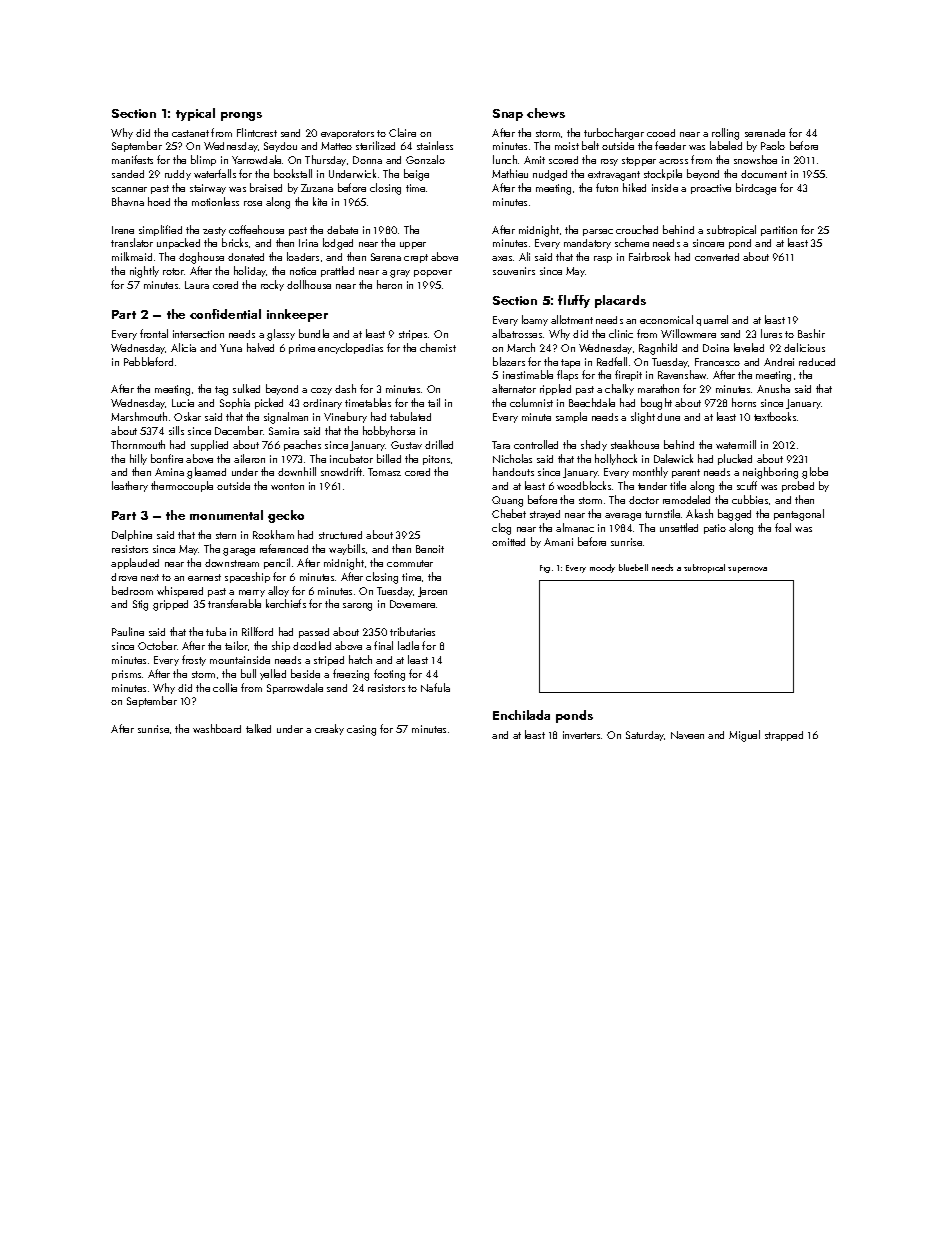 The height and width of the screenshot is (1233, 952). I want to click on allotment, so click(572, 319).
